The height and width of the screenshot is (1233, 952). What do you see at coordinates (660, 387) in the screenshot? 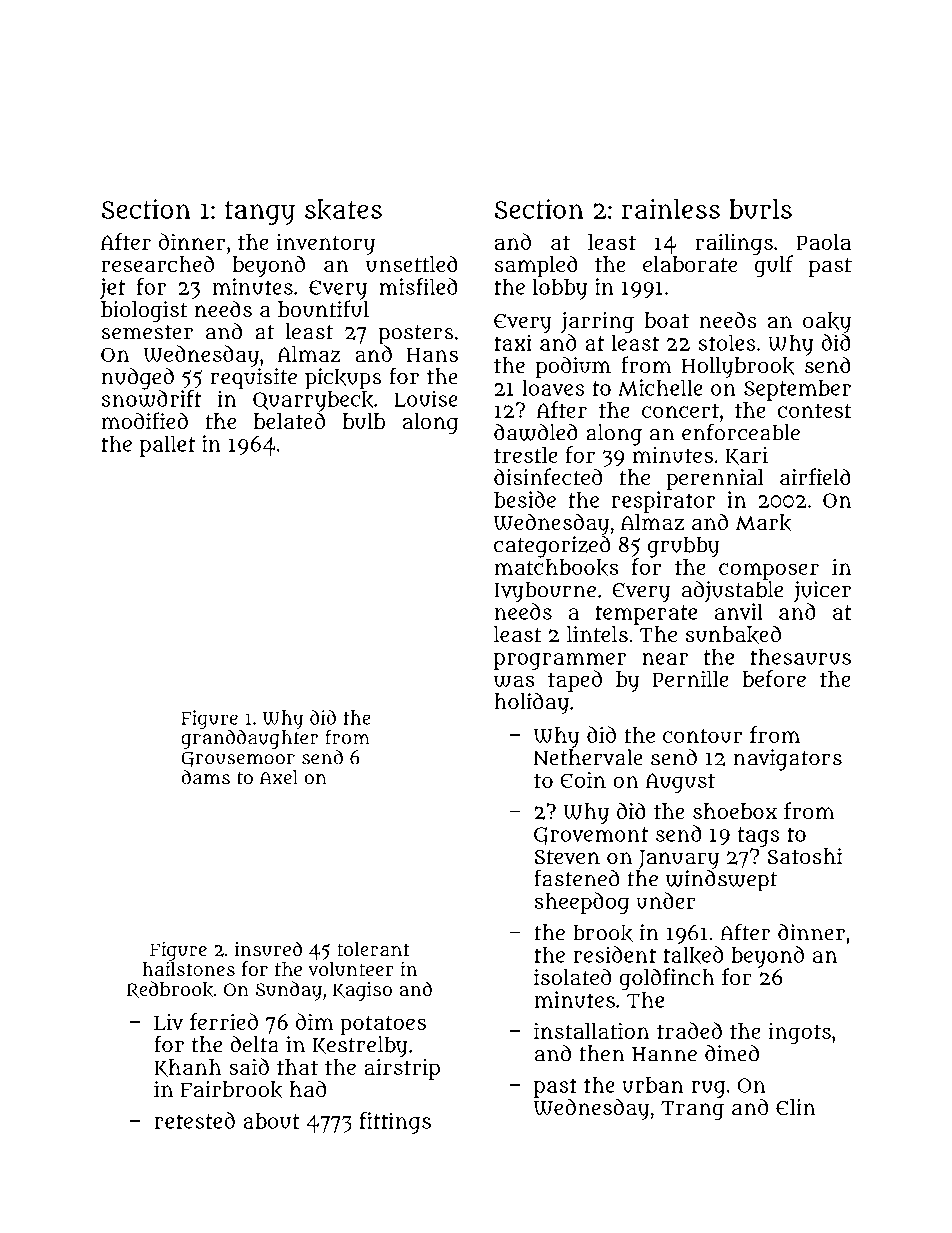
I see `Michelle` at bounding box center [660, 387].
